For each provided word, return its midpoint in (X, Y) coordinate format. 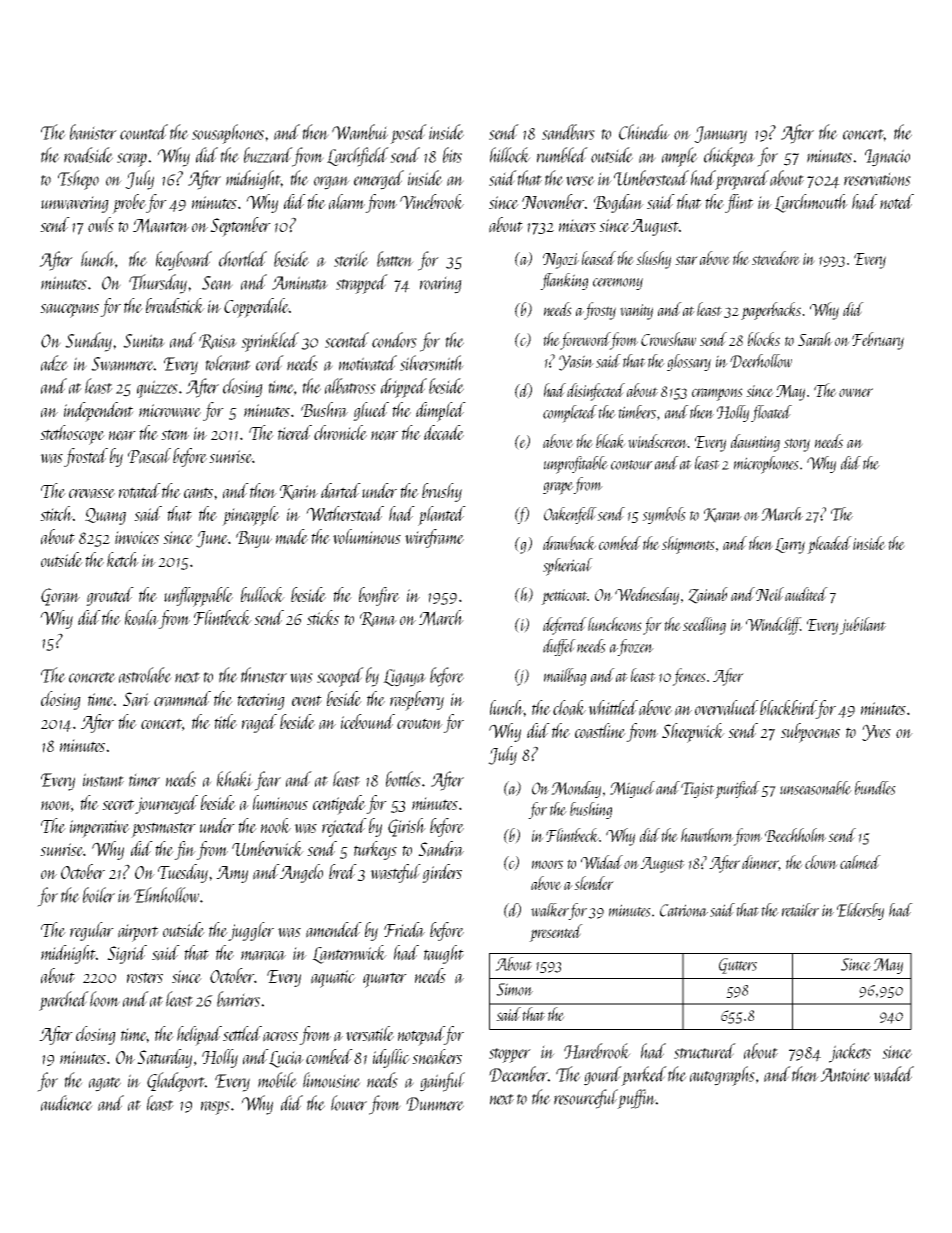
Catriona (684, 910)
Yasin (576, 363)
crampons (717, 394)
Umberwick (268, 848)
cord (270, 363)
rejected (344, 827)
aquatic (333, 979)
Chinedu (644, 132)
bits (452, 155)
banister (93, 132)
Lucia (286, 1059)
